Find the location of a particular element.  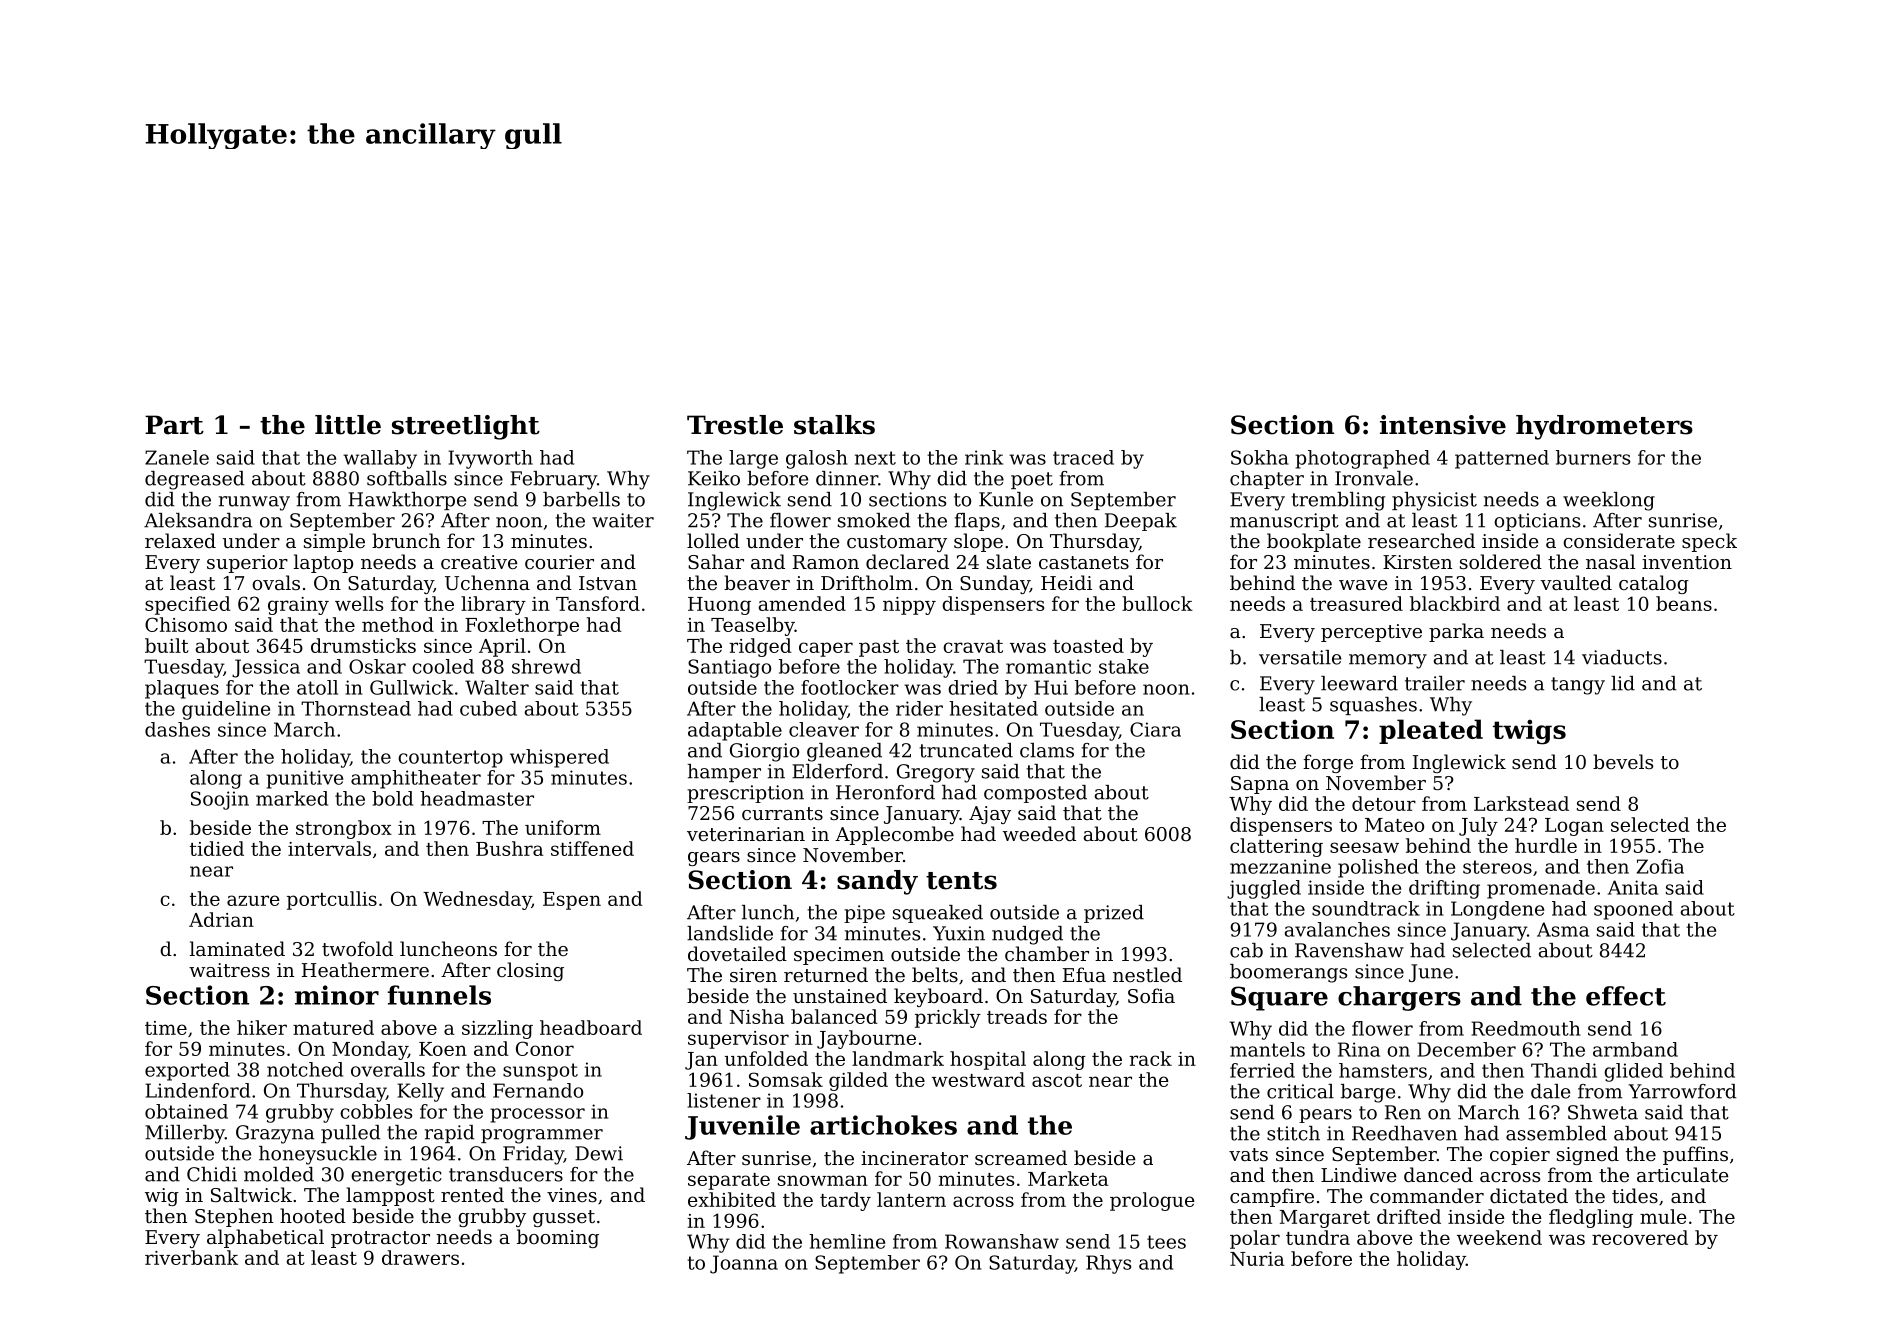

armband is located at coordinates (1635, 1049).
